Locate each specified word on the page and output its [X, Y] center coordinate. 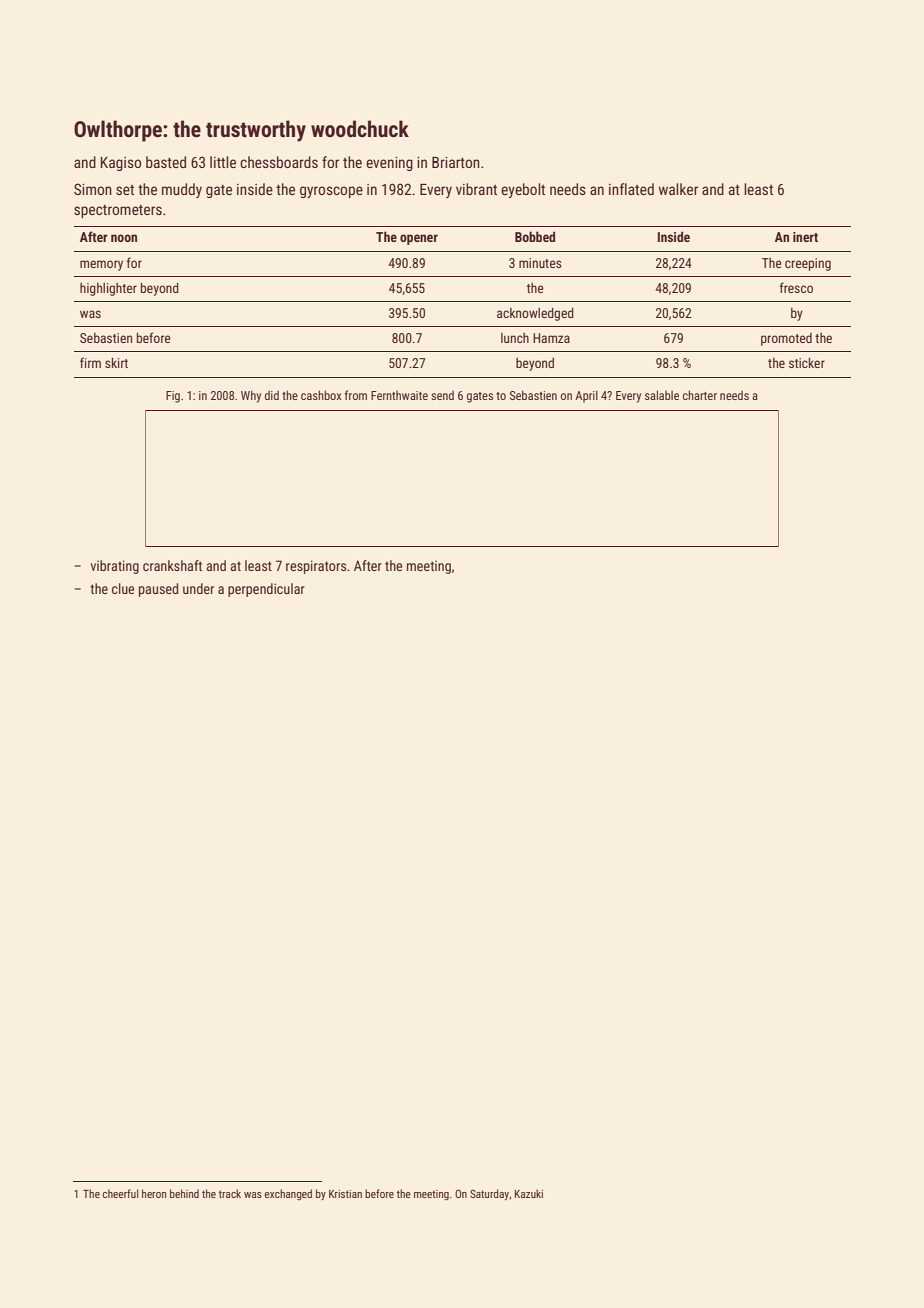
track [230, 1193]
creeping [808, 264]
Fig [173, 397]
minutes [540, 263]
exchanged [288, 1194]
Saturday [489, 1194]
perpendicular [266, 590]
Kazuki [529, 1193]
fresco [796, 287]
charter [700, 395]
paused [158, 590]
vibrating [115, 567]
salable [662, 395]
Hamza [551, 338]
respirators [316, 567]
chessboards [279, 162]
